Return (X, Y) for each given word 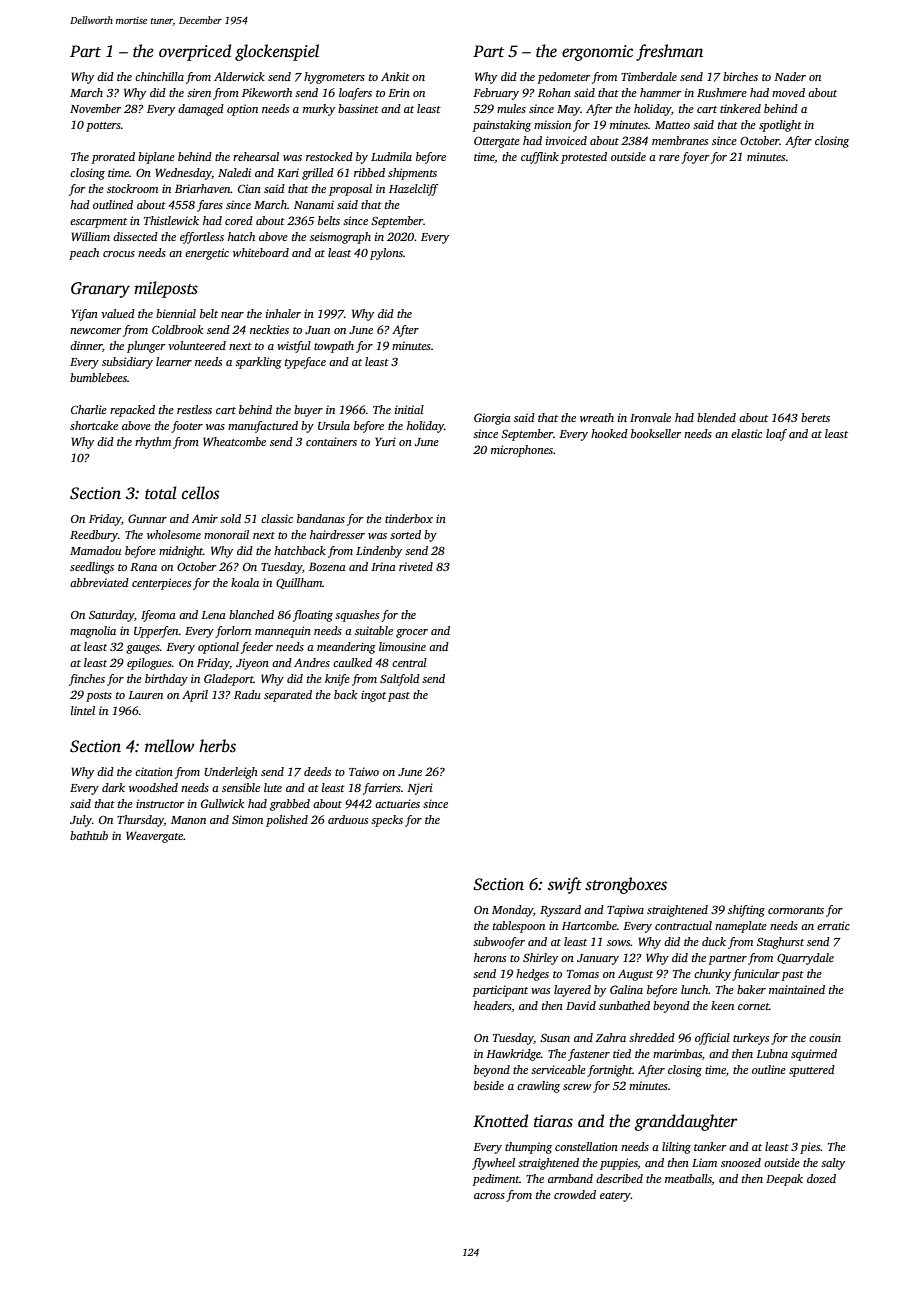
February (496, 94)
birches (740, 76)
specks (387, 821)
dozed (821, 1178)
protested (584, 158)
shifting (746, 911)
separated (288, 696)
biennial (176, 313)
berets (815, 417)
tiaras (553, 1121)
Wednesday (183, 174)
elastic (746, 433)
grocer (412, 633)
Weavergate (154, 837)
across (489, 1196)
